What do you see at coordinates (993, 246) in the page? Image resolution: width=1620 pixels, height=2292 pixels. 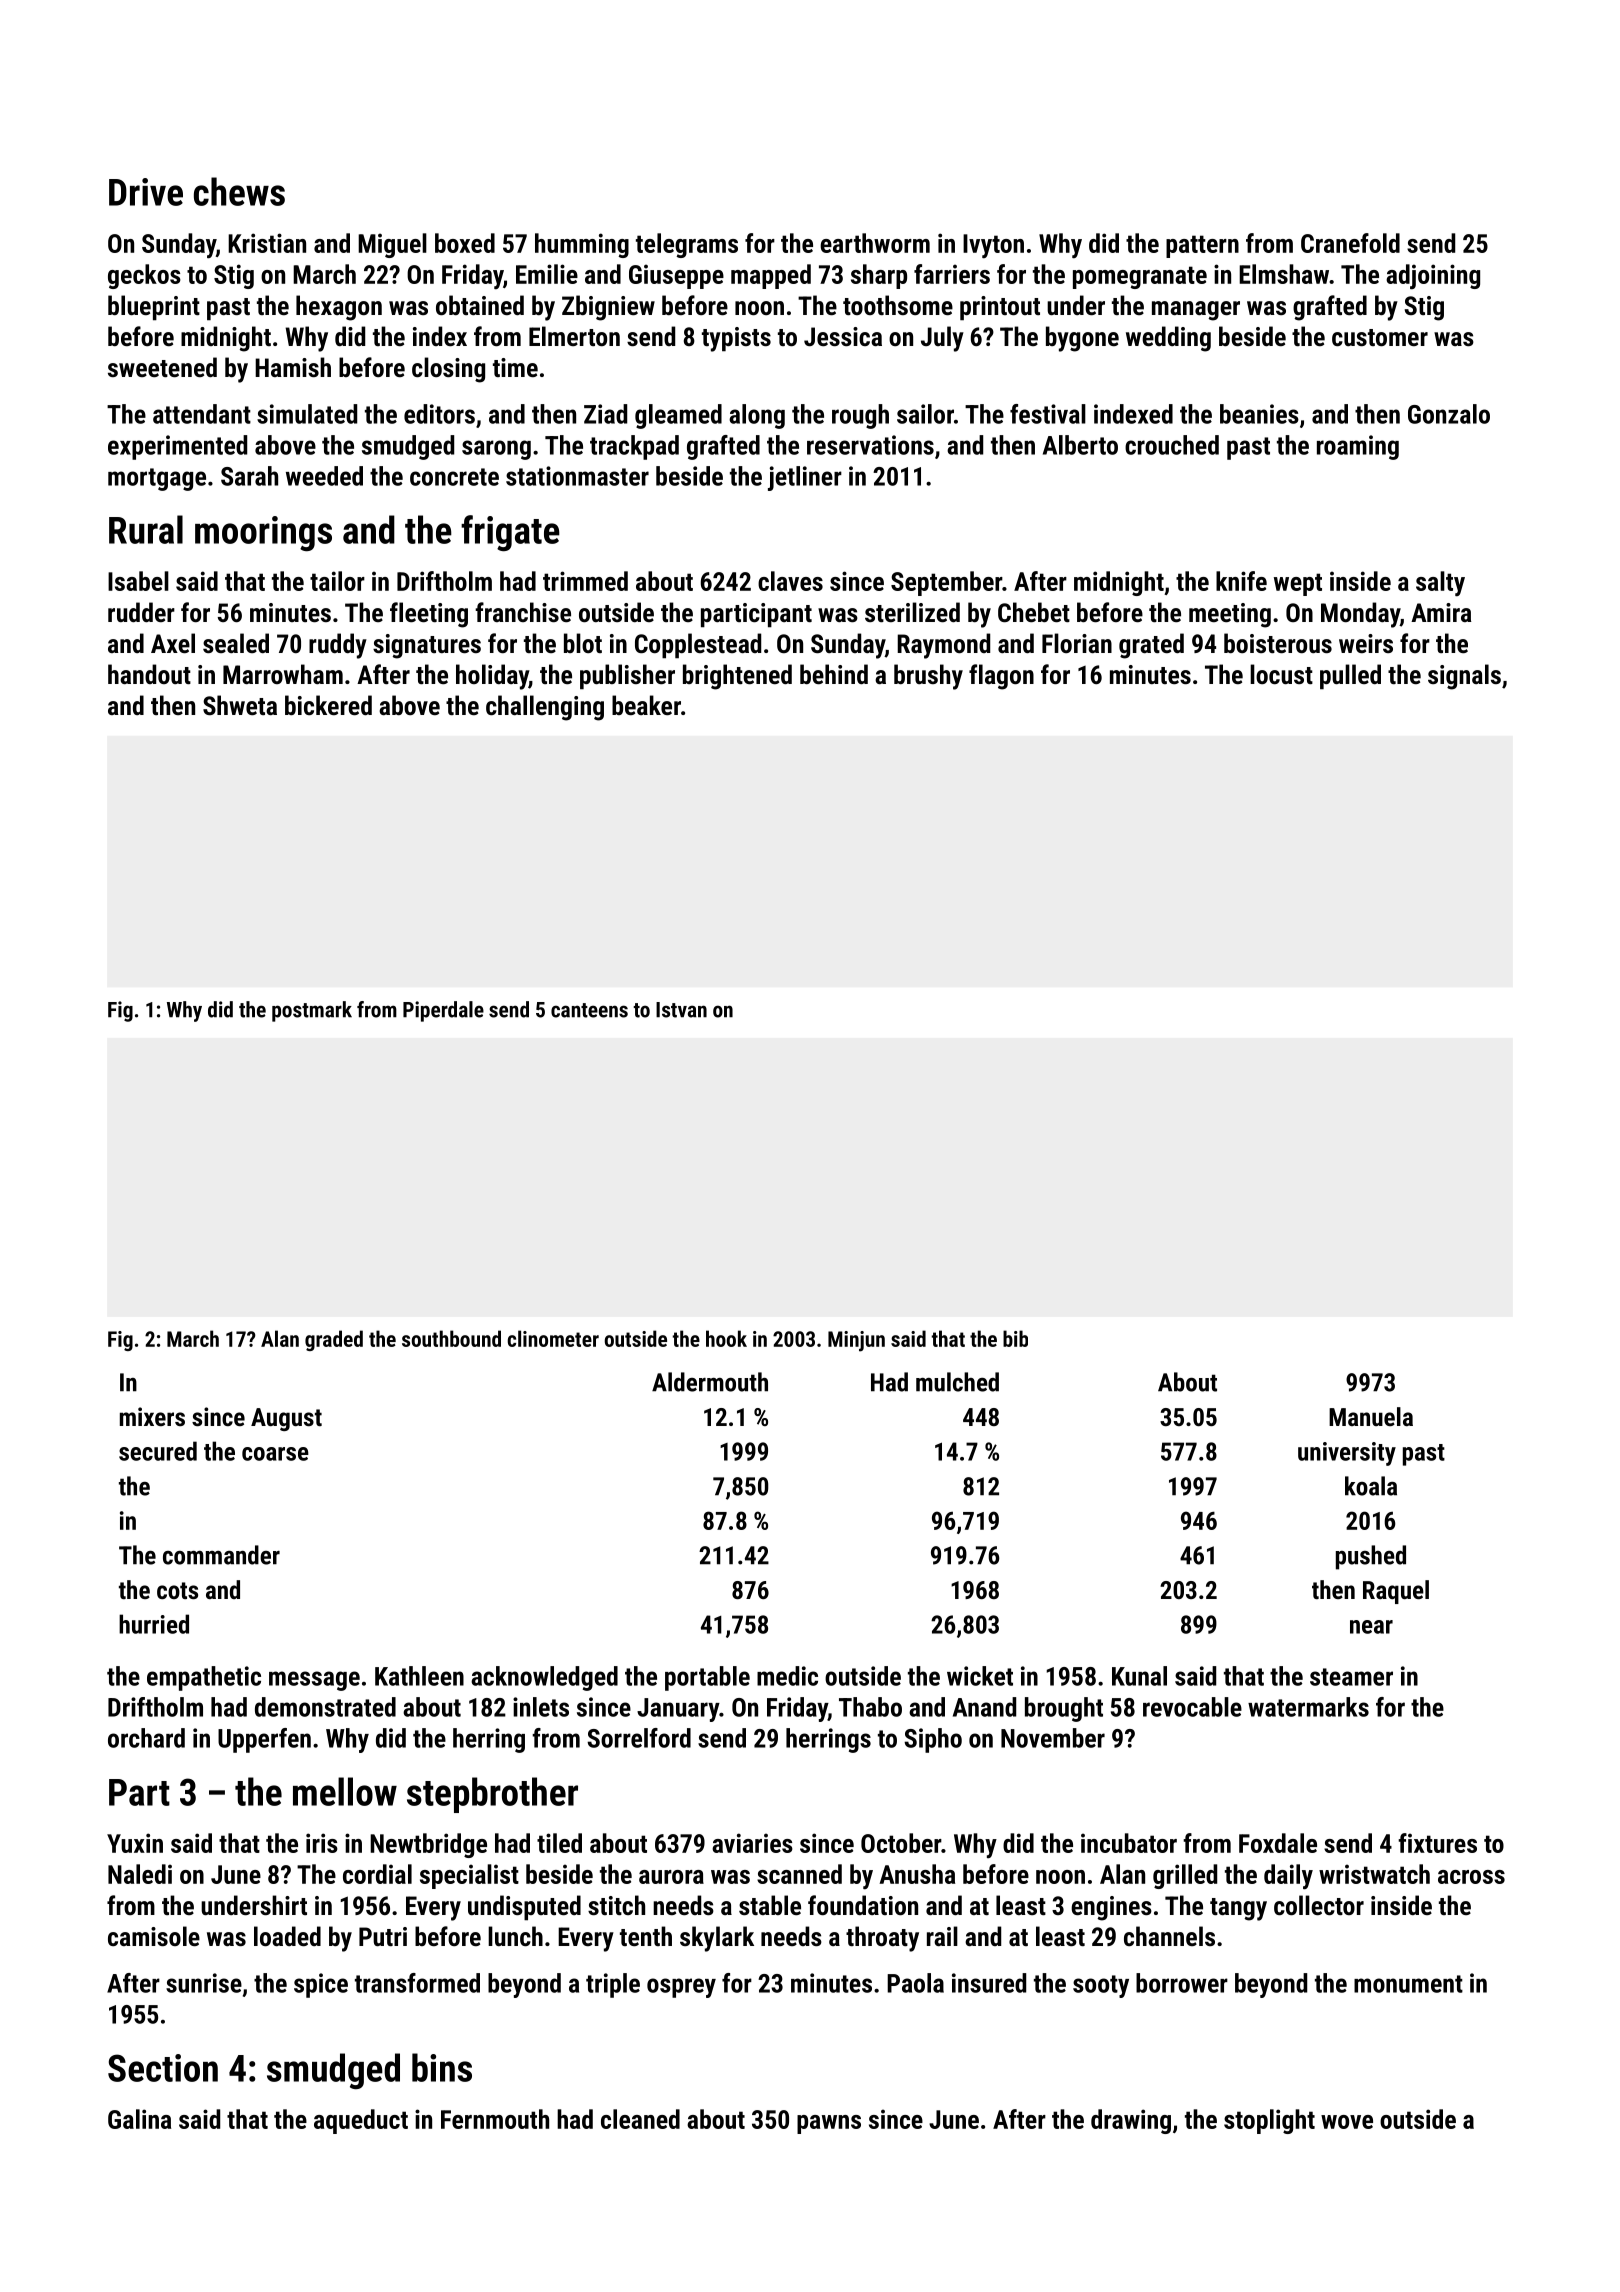 I see `Ivyton` at bounding box center [993, 246].
